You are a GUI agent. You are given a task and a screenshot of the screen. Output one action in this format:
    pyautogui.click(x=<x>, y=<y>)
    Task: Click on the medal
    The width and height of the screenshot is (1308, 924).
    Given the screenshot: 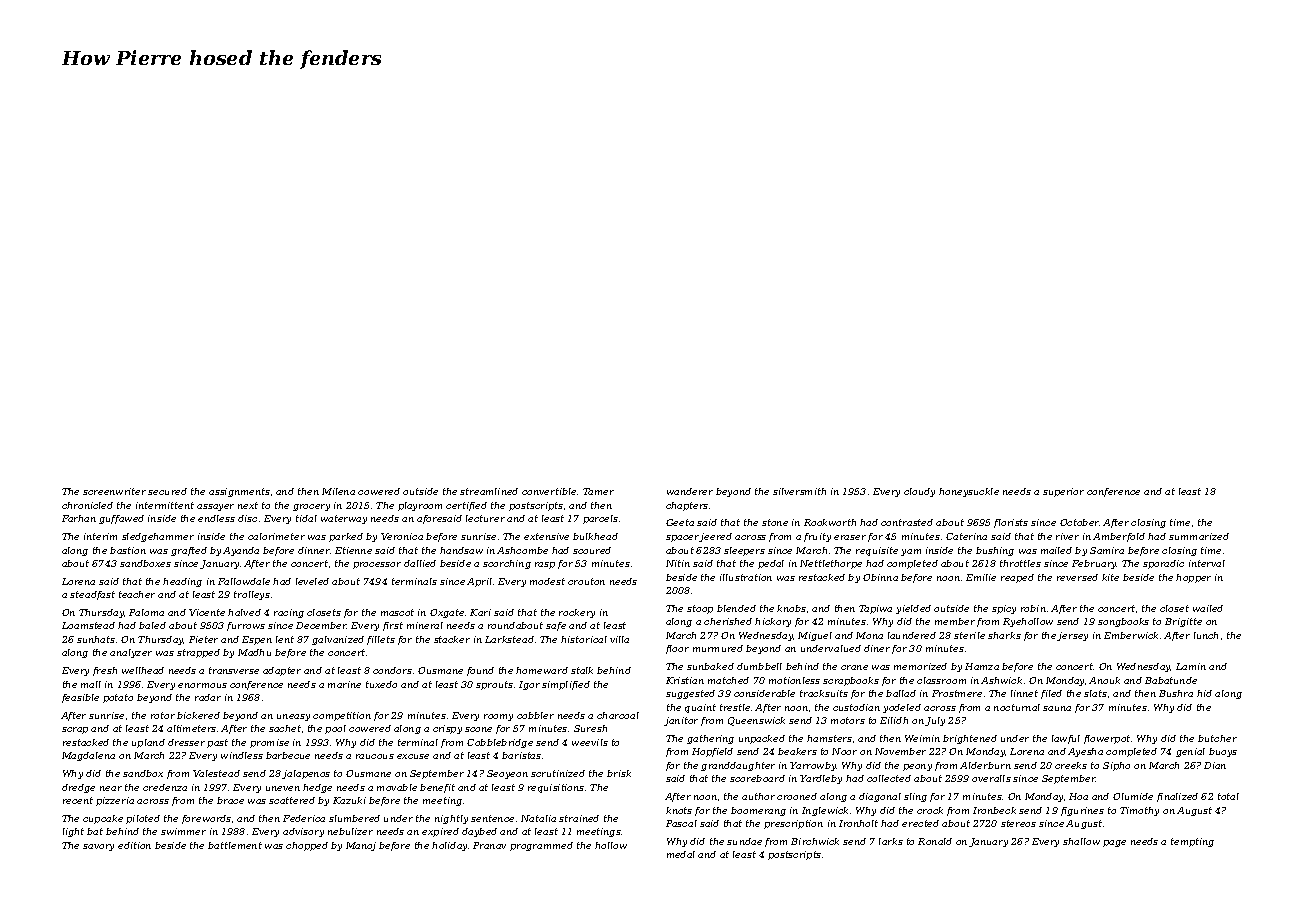 What is the action you would take?
    pyautogui.click(x=681, y=854)
